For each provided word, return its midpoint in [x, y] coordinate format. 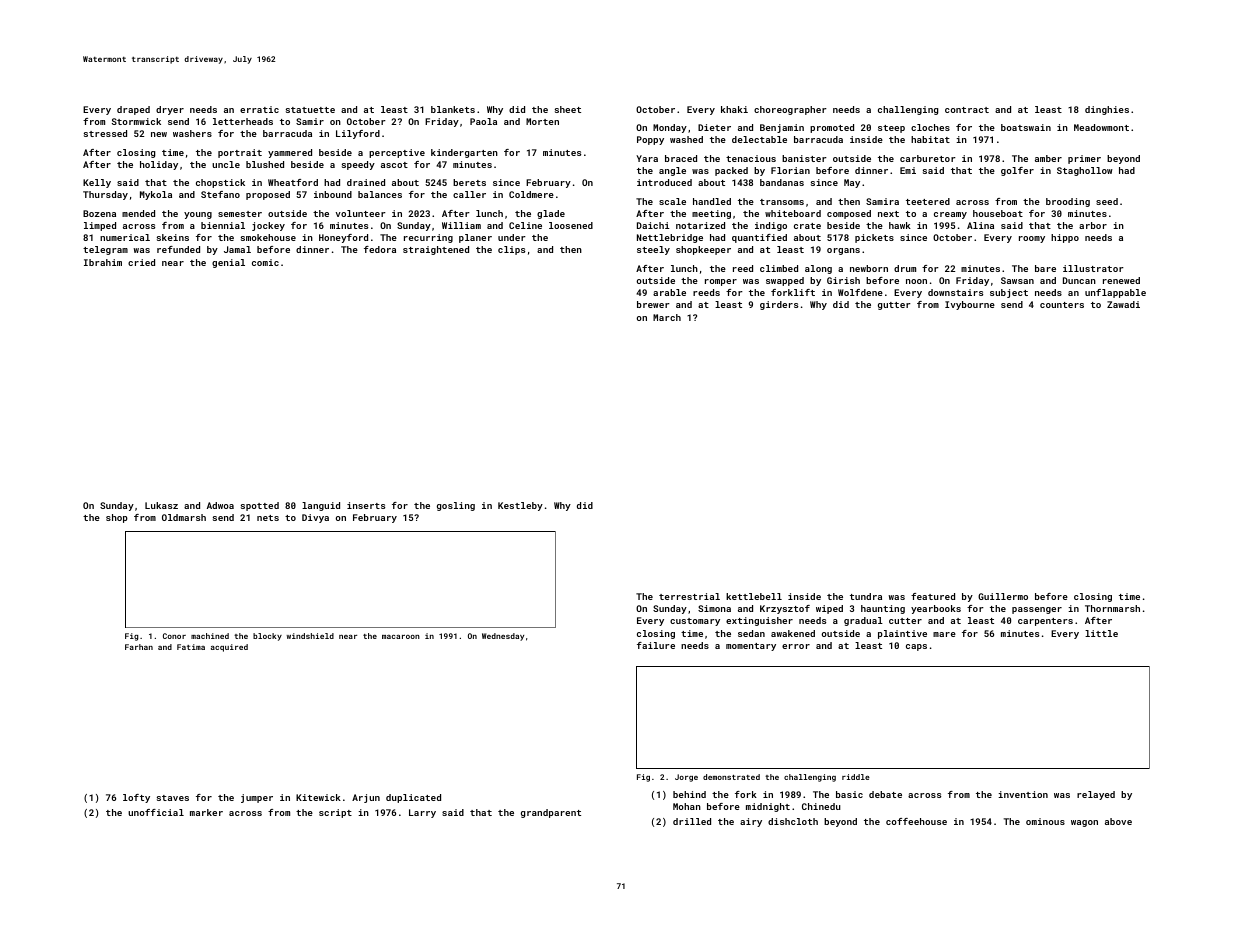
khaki [734, 109]
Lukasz [161, 505]
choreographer [790, 110]
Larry [422, 813]
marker [206, 812]
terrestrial [689, 596]
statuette [310, 110]
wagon [1084, 823]
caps [916, 647]
